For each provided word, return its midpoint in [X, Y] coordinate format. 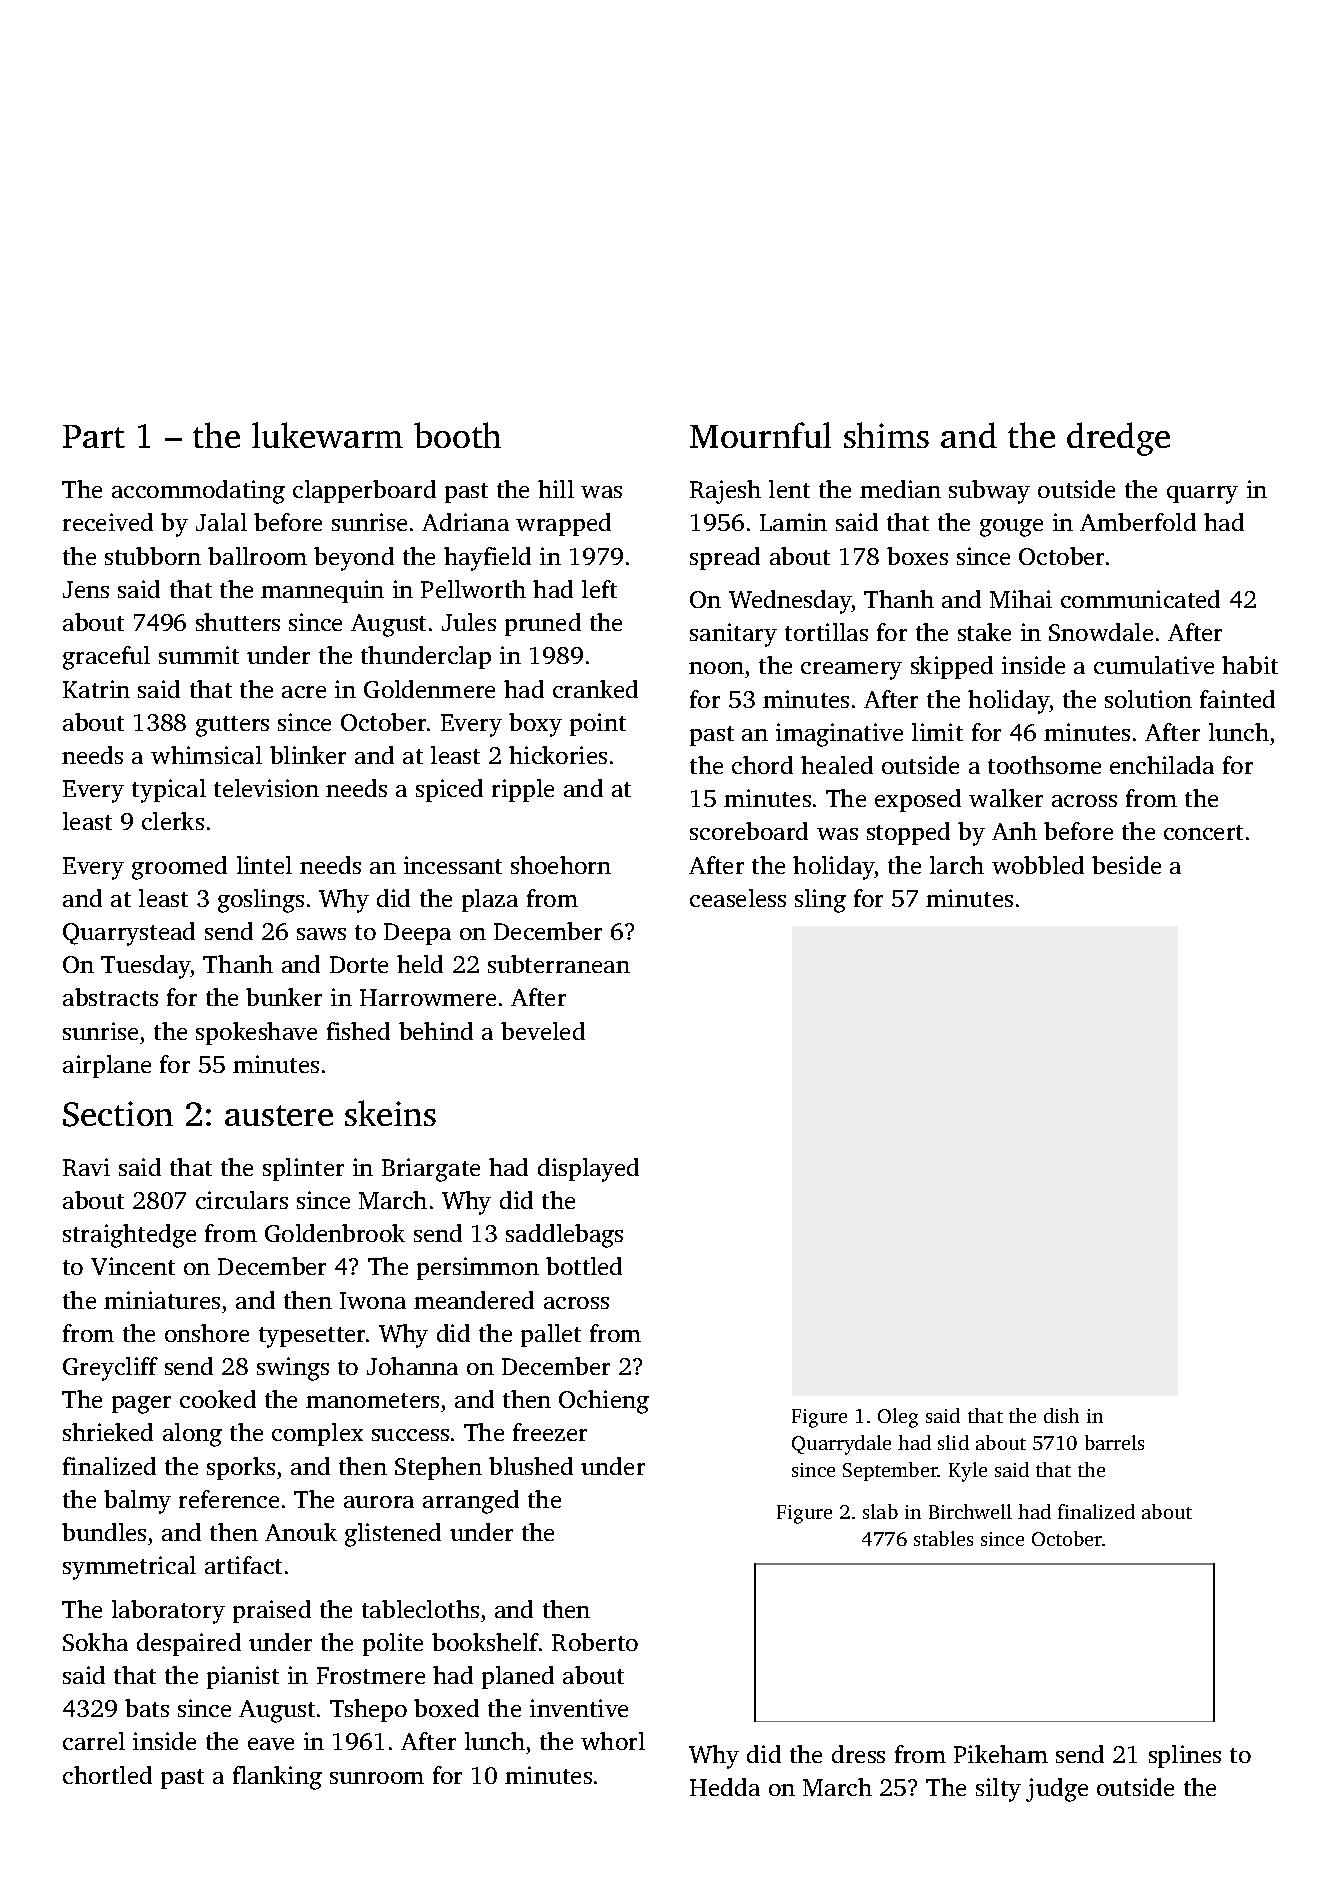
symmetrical [129, 1568]
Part [94, 436]
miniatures [162, 1300]
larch [957, 865]
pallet [551, 1335]
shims [886, 435]
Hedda [725, 1787]
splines [1185, 1756]
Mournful [760, 435]
